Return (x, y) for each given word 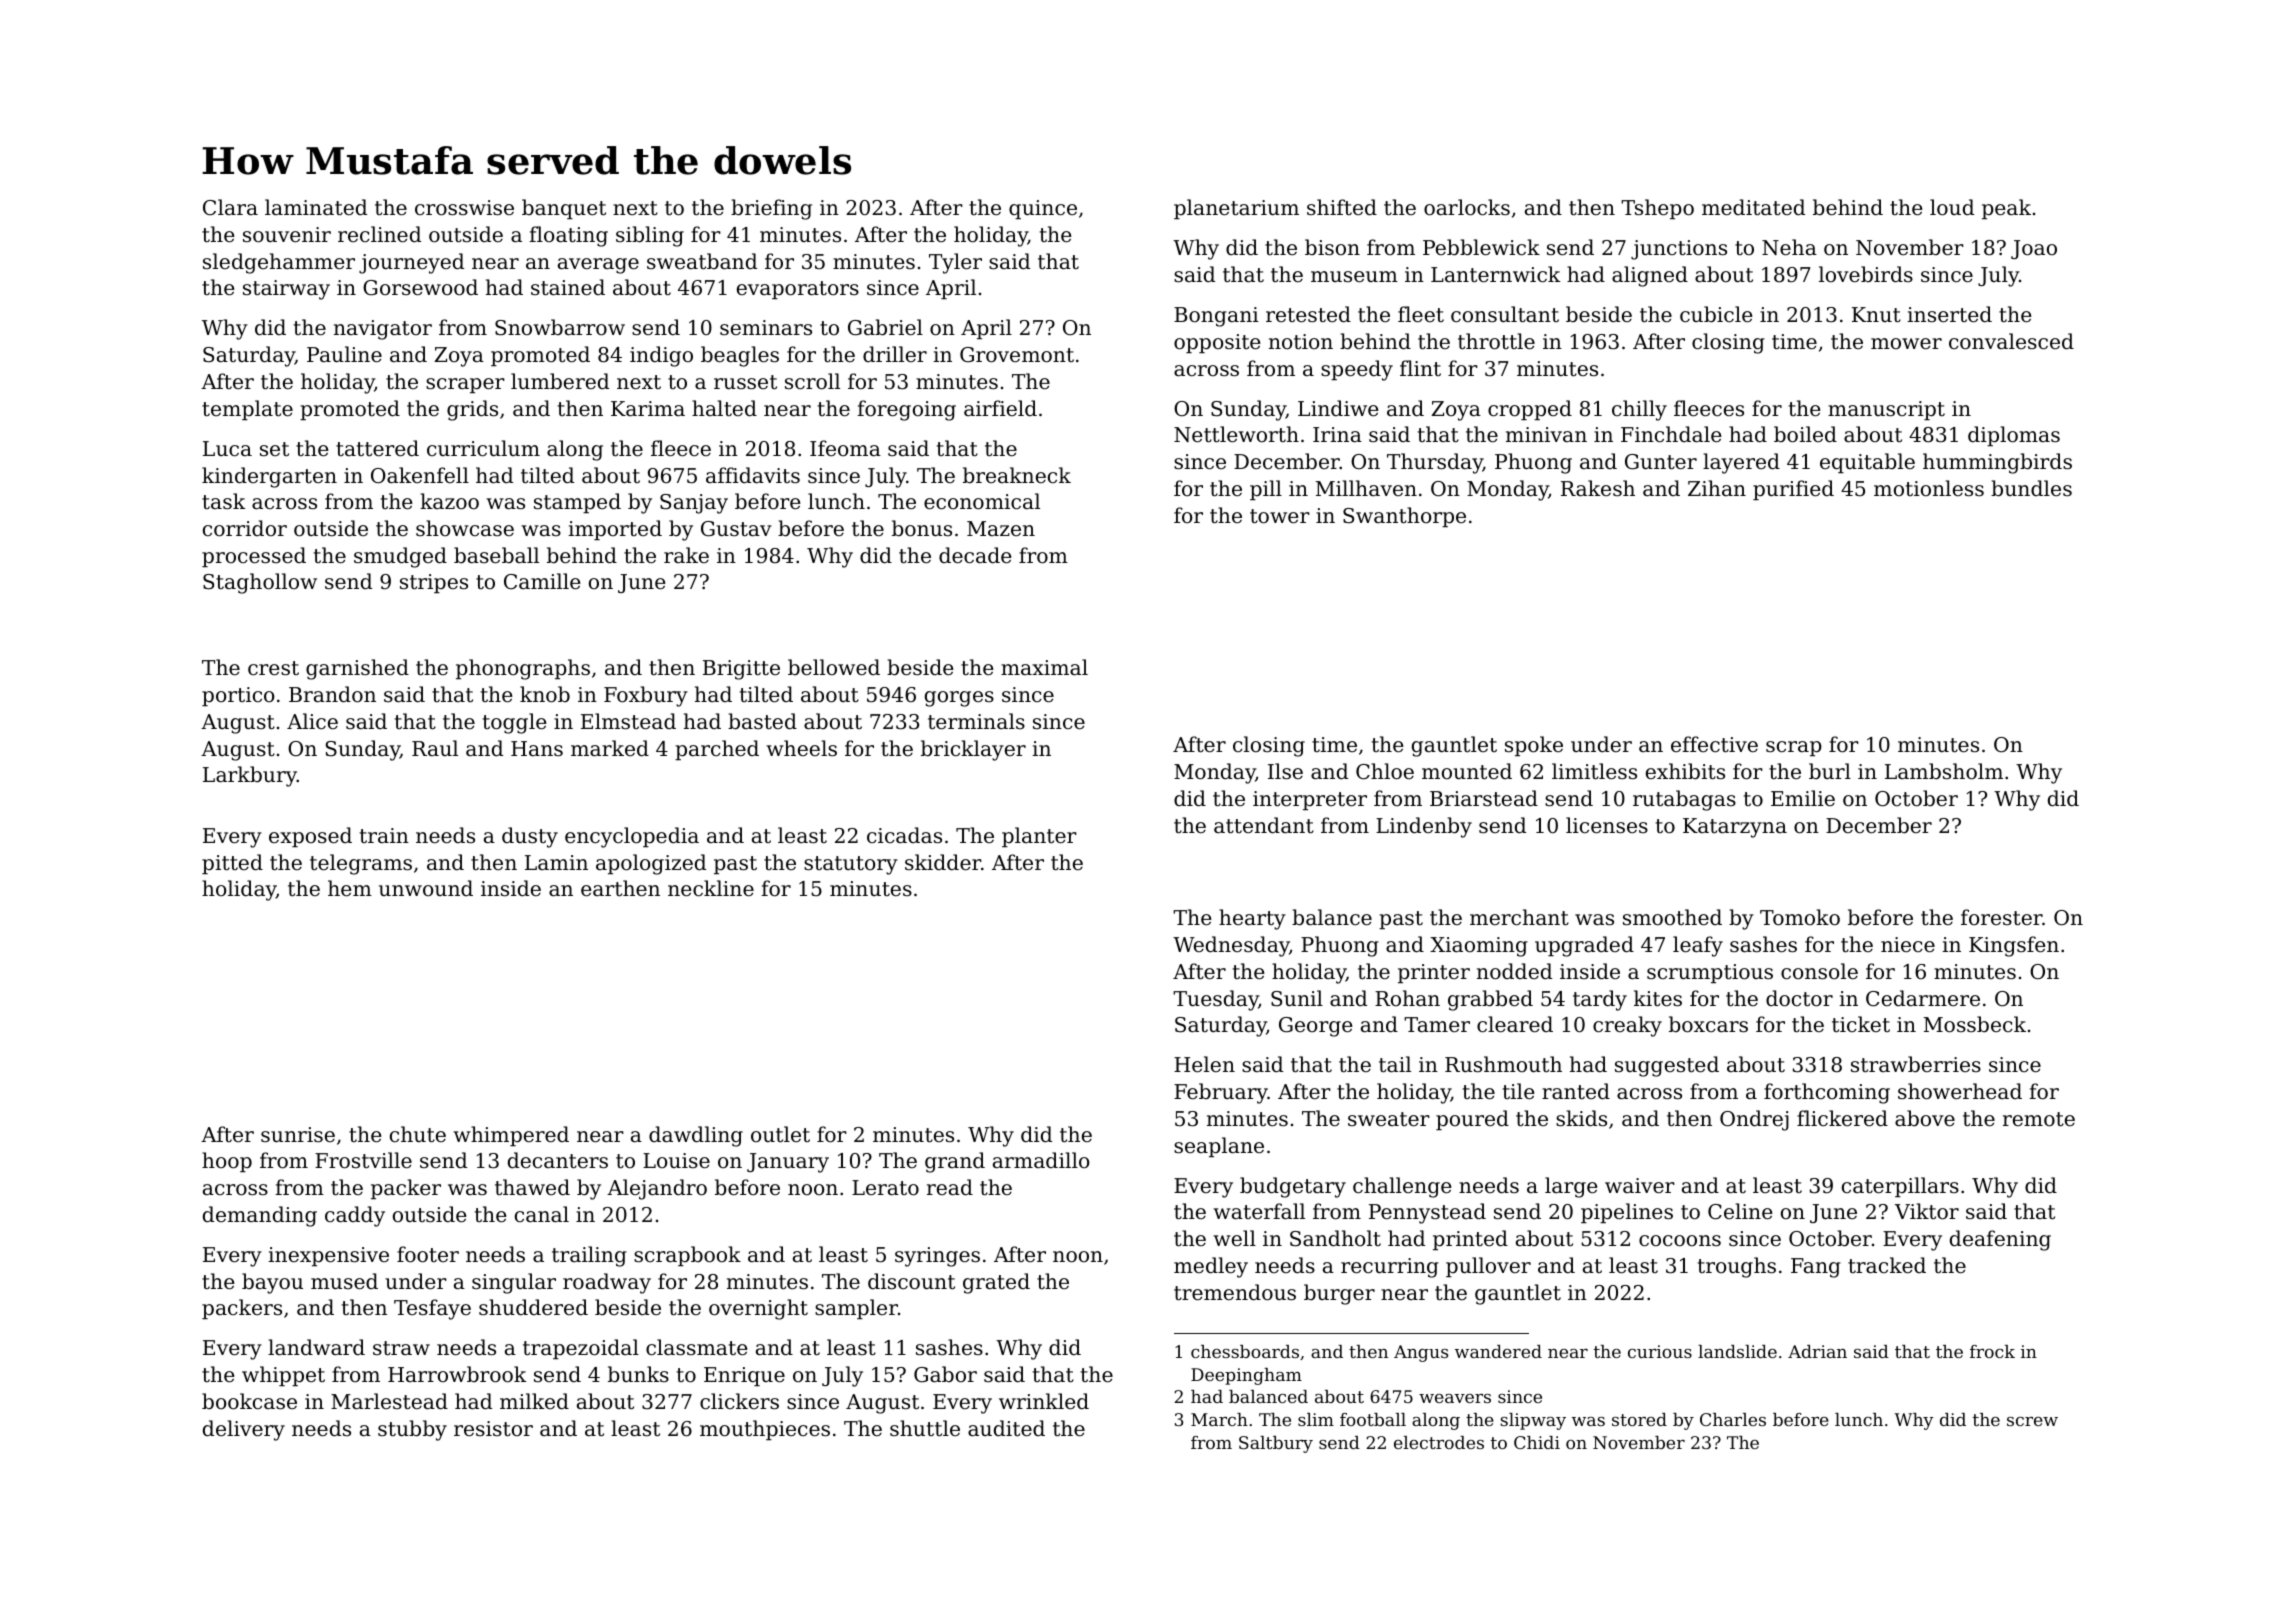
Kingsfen (2014, 946)
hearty (1252, 919)
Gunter (1661, 462)
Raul (435, 748)
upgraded (1584, 946)
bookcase (249, 1401)
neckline (711, 888)
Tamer (1437, 1025)
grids (472, 410)
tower (1280, 516)
